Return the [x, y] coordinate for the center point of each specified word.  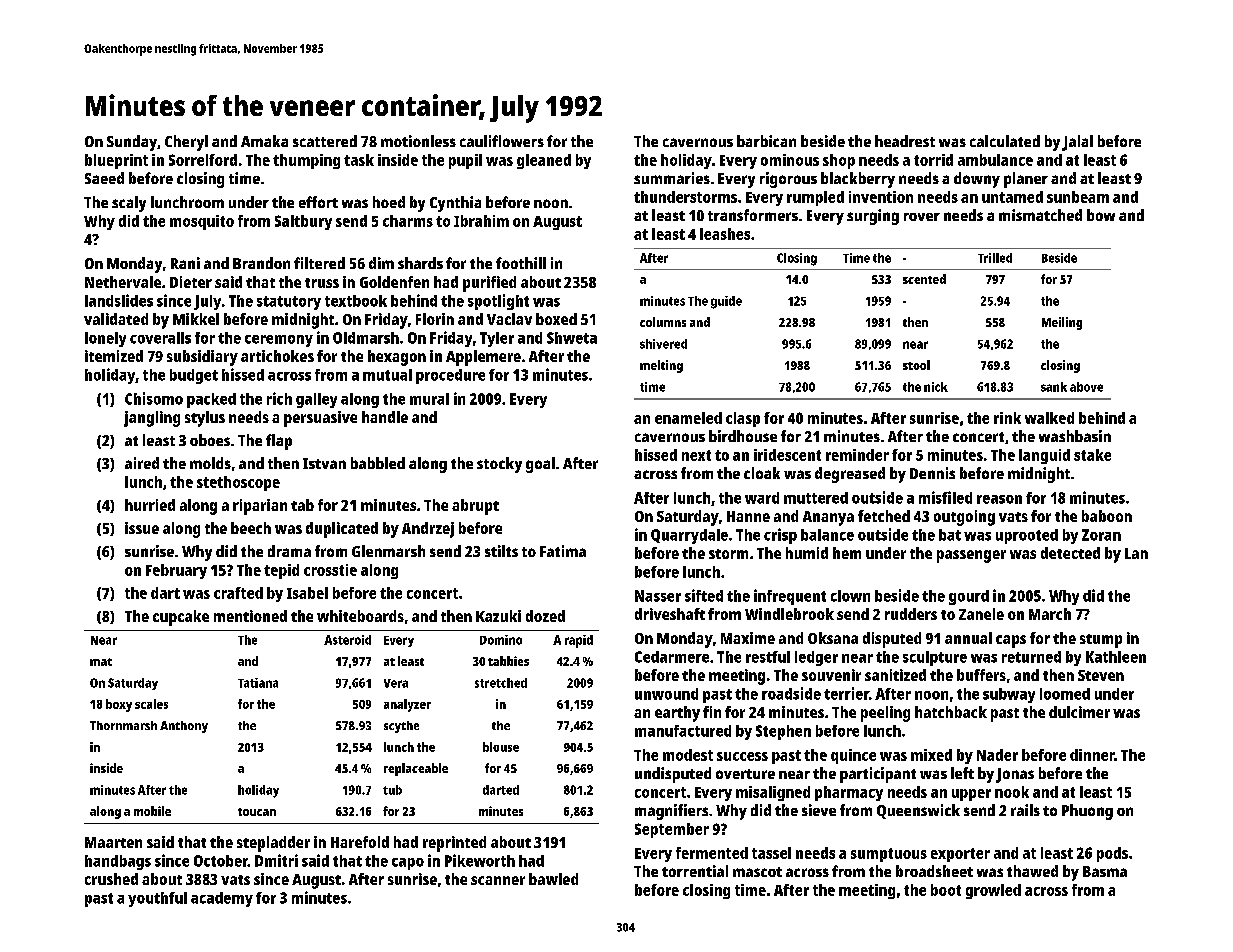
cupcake [181, 618]
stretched [501, 683]
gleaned [544, 161]
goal [540, 465]
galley [316, 400]
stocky [499, 465]
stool [916, 365]
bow [1101, 215]
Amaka [264, 141]
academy [222, 899]
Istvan [324, 463]
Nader [997, 755]
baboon [1107, 516]
